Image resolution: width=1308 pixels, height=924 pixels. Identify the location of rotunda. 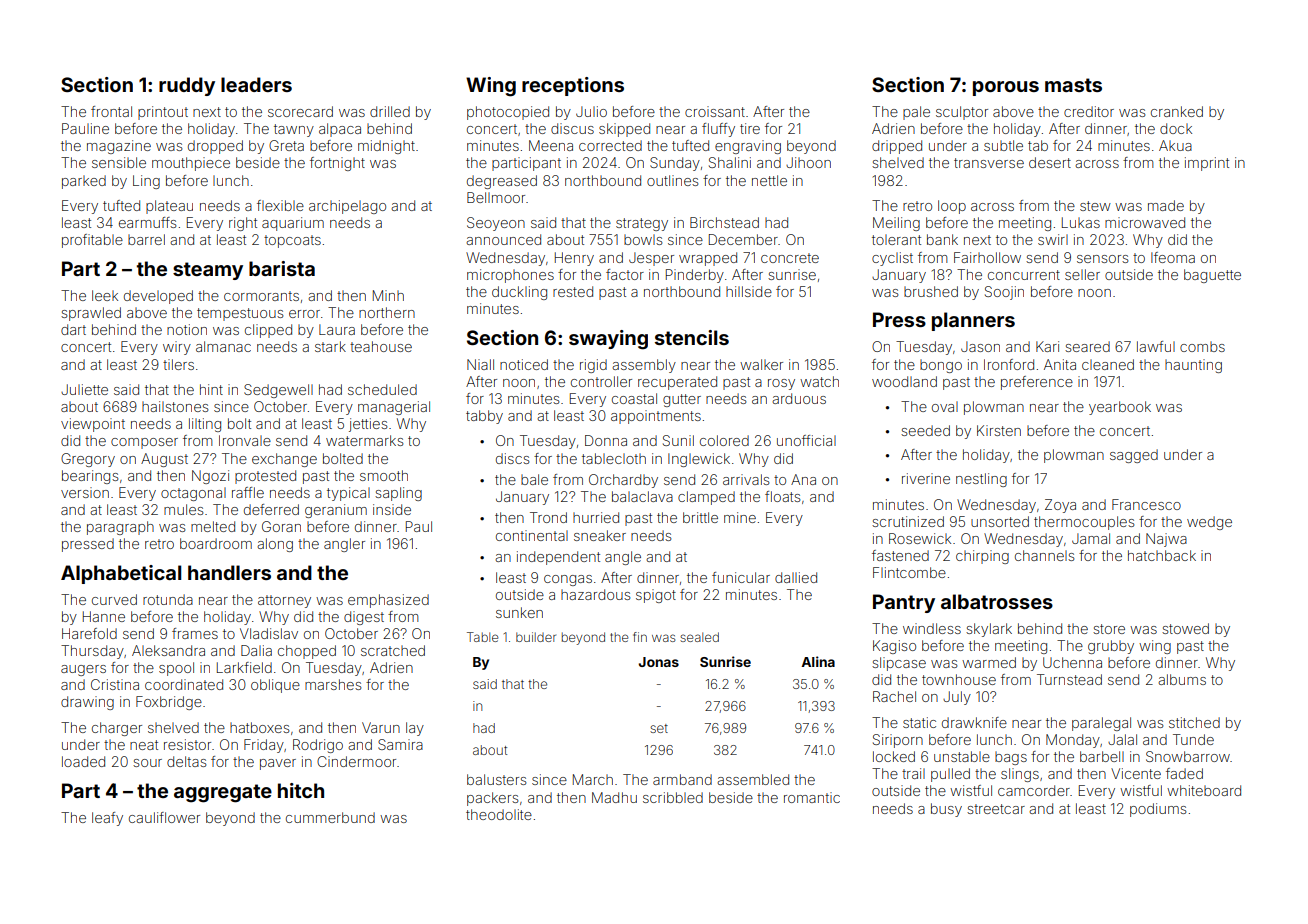
(168, 599).
